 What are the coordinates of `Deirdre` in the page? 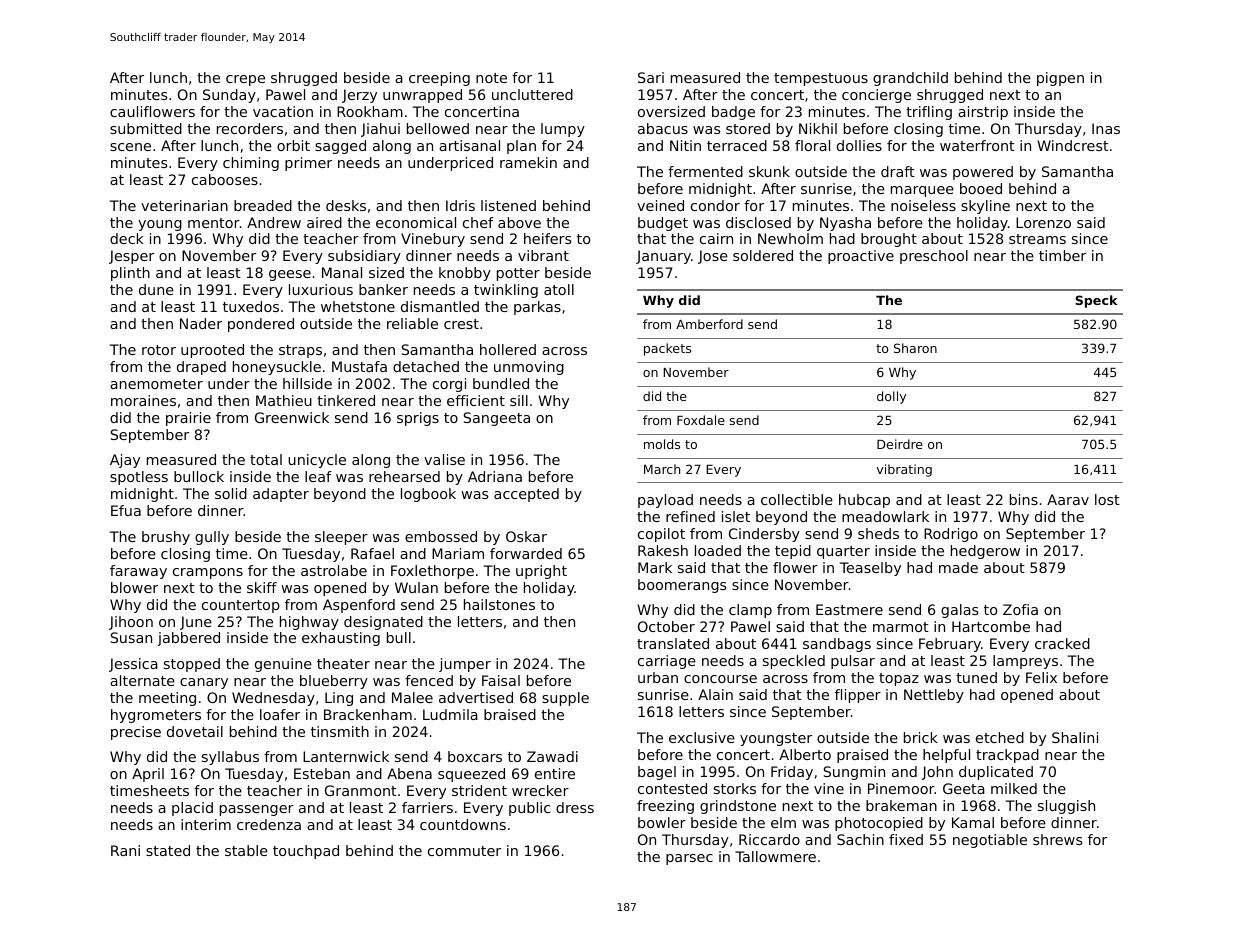 It's located at (900, 444).
